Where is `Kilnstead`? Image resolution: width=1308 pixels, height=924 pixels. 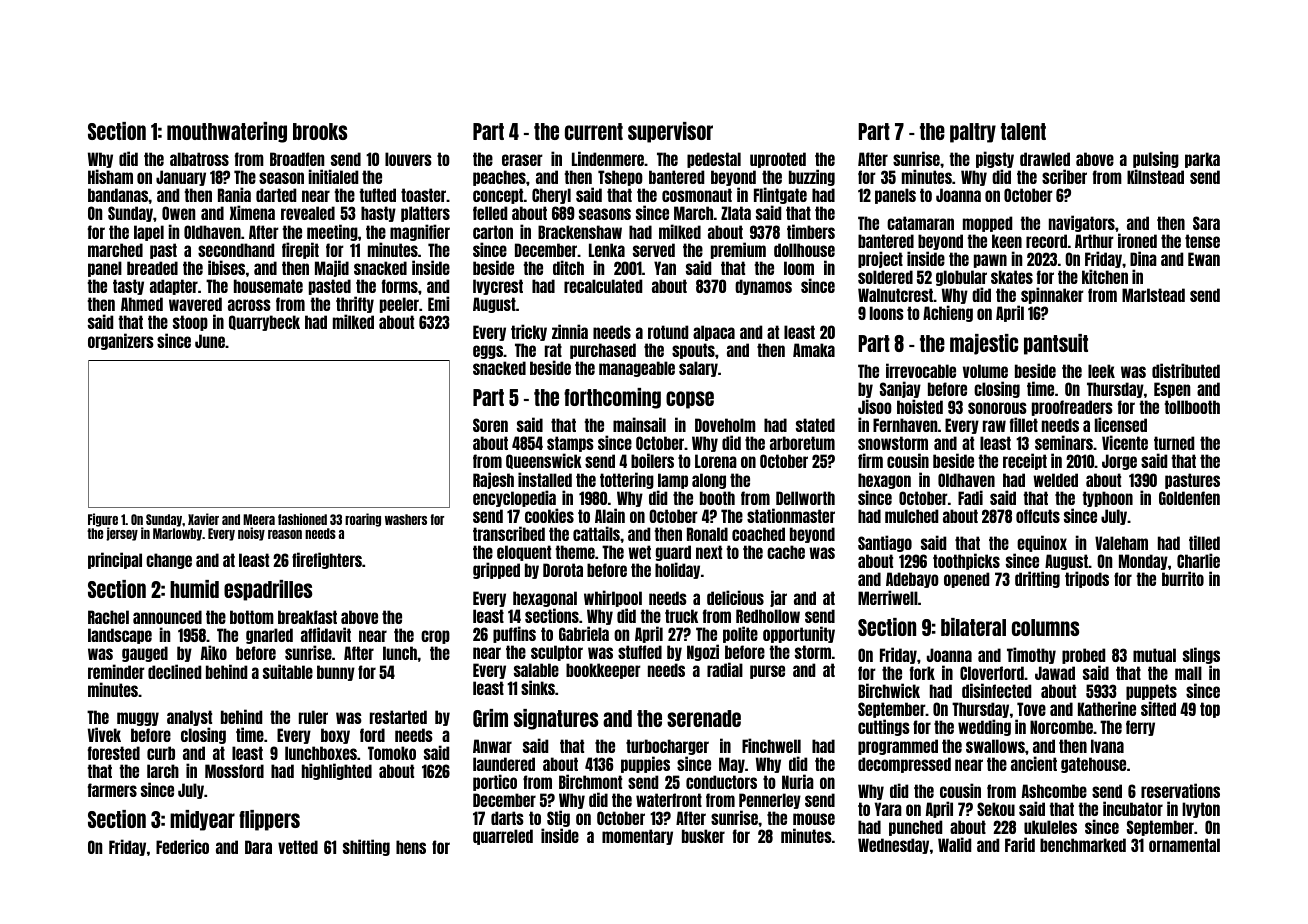
Kilnstead is located at coordinates (1155, 176).
